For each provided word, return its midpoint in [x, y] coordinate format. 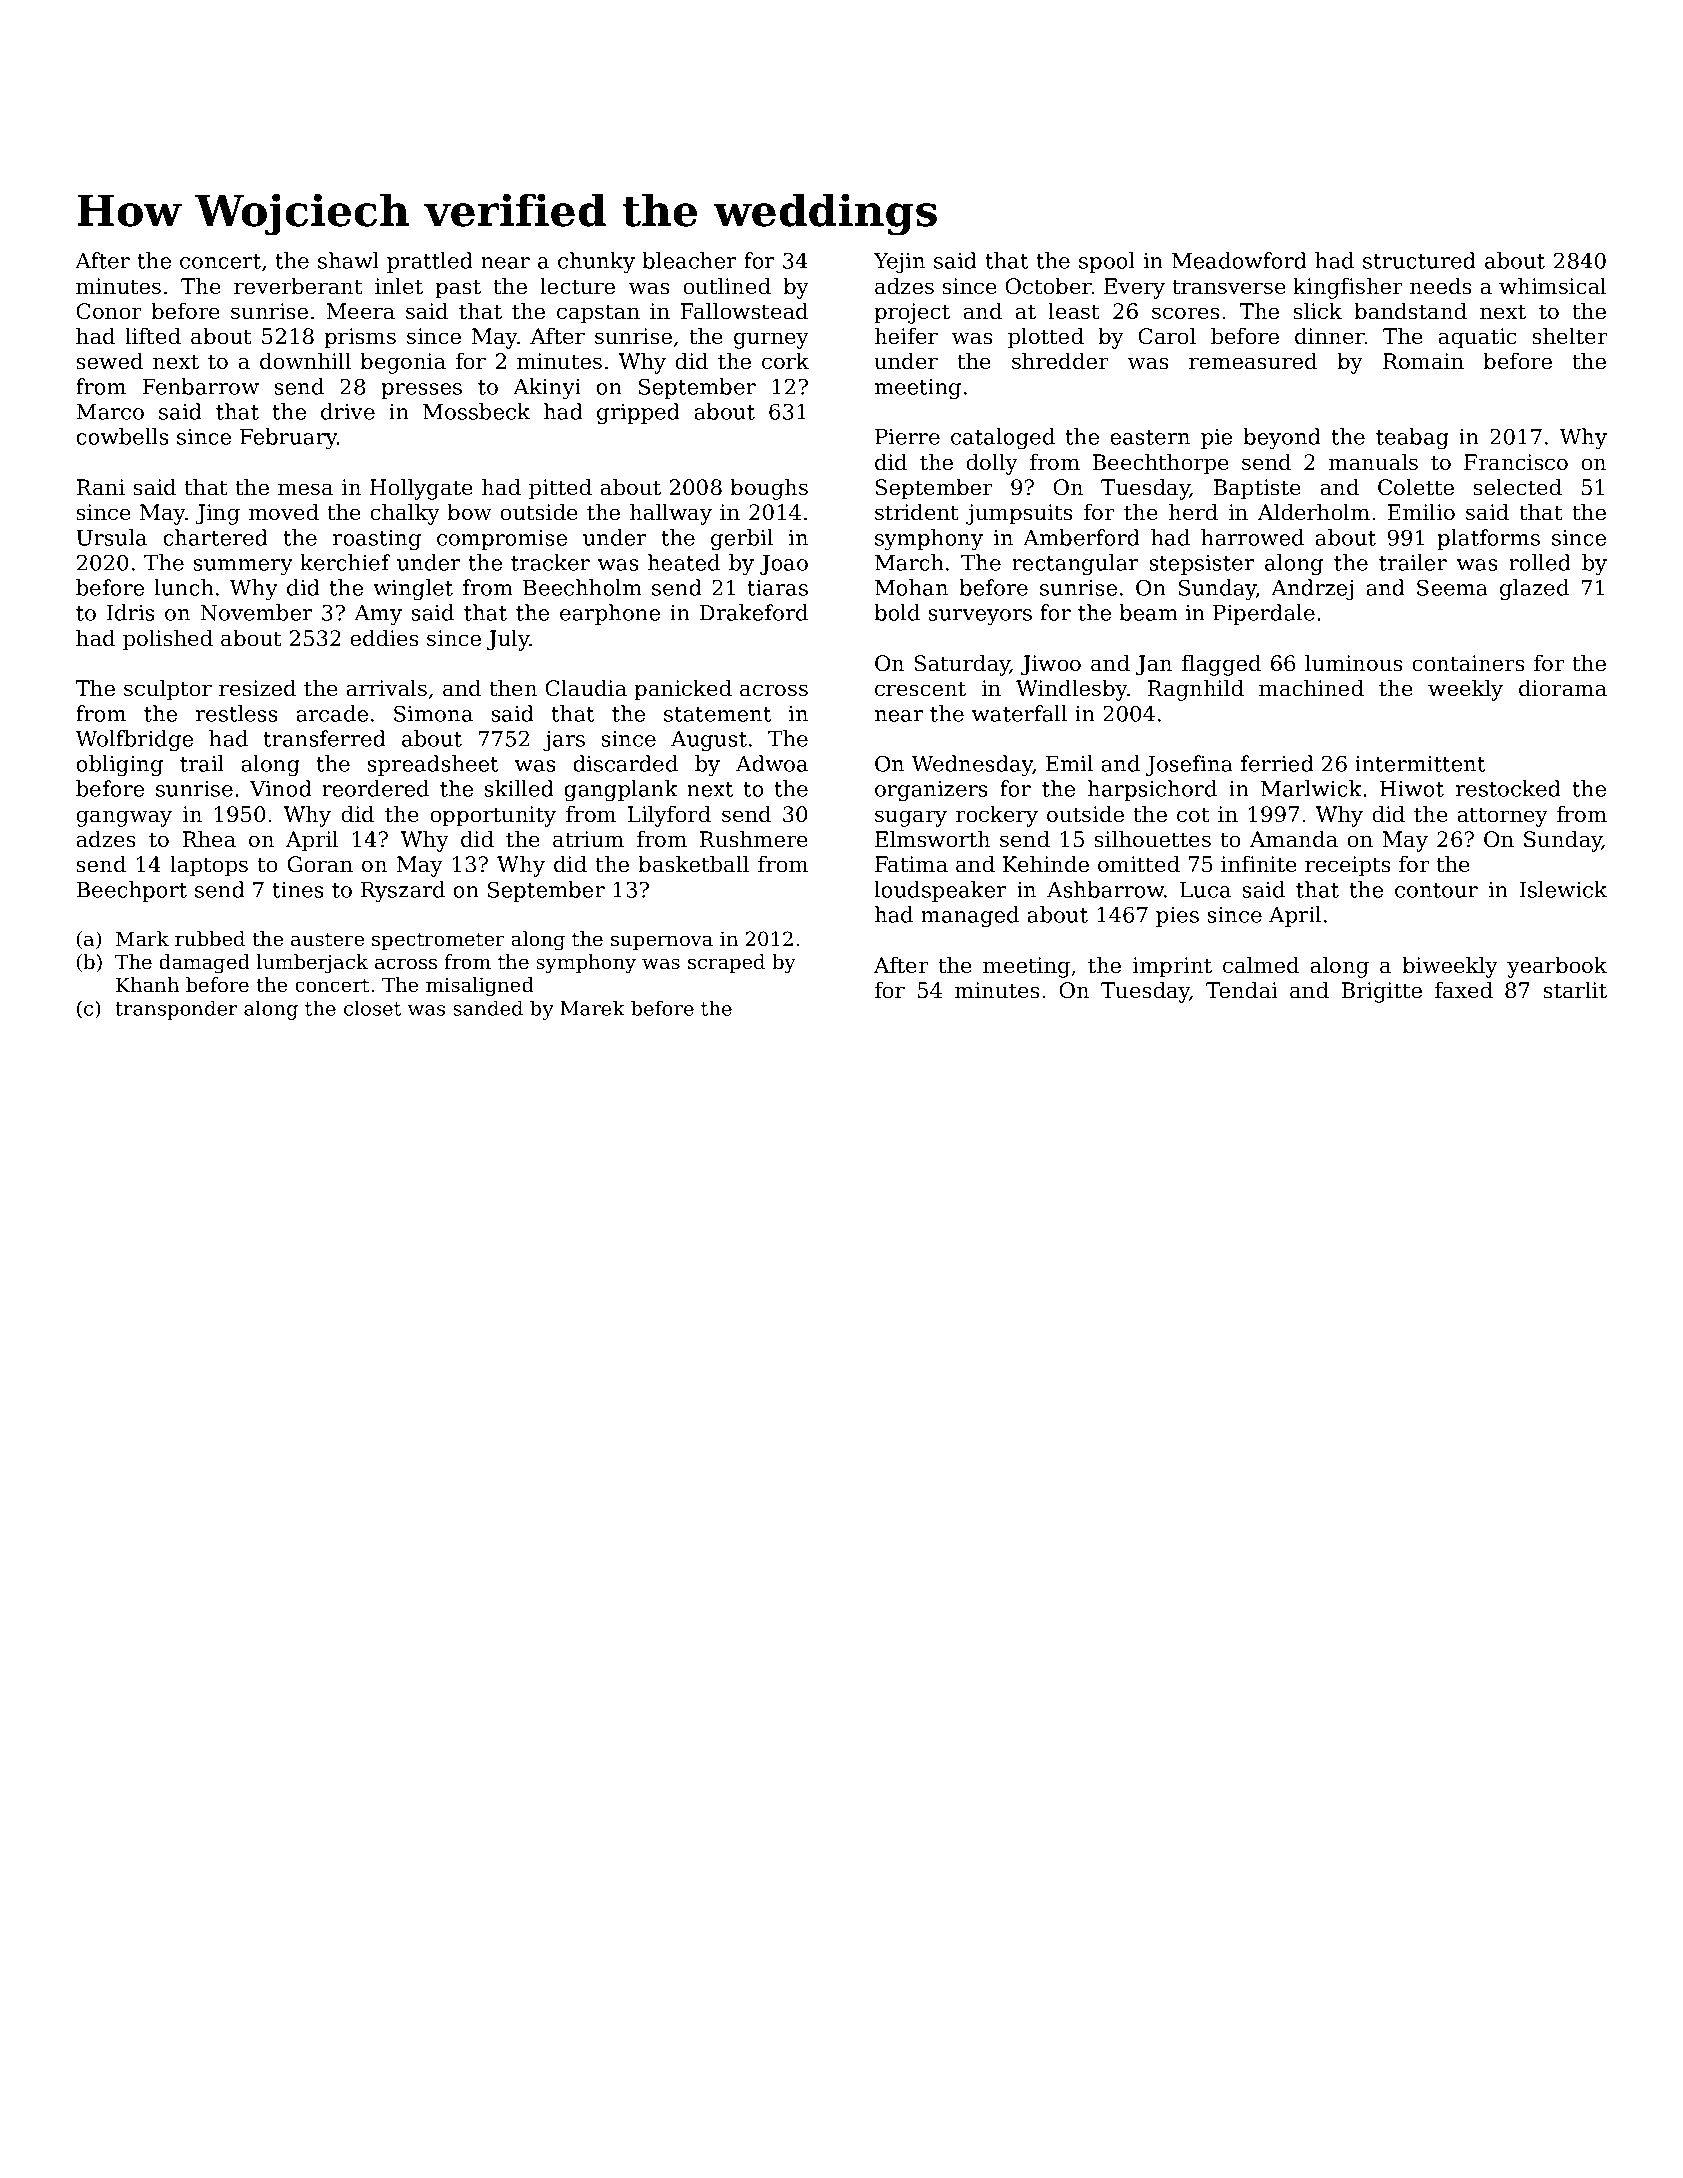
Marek [592, 1008]
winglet [413, 589]
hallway [671, 514]
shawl [348, 260]
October [1048, 286]
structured [1419, 260]
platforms [1488, 539]
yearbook [1557, 967]
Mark [142, 938]
